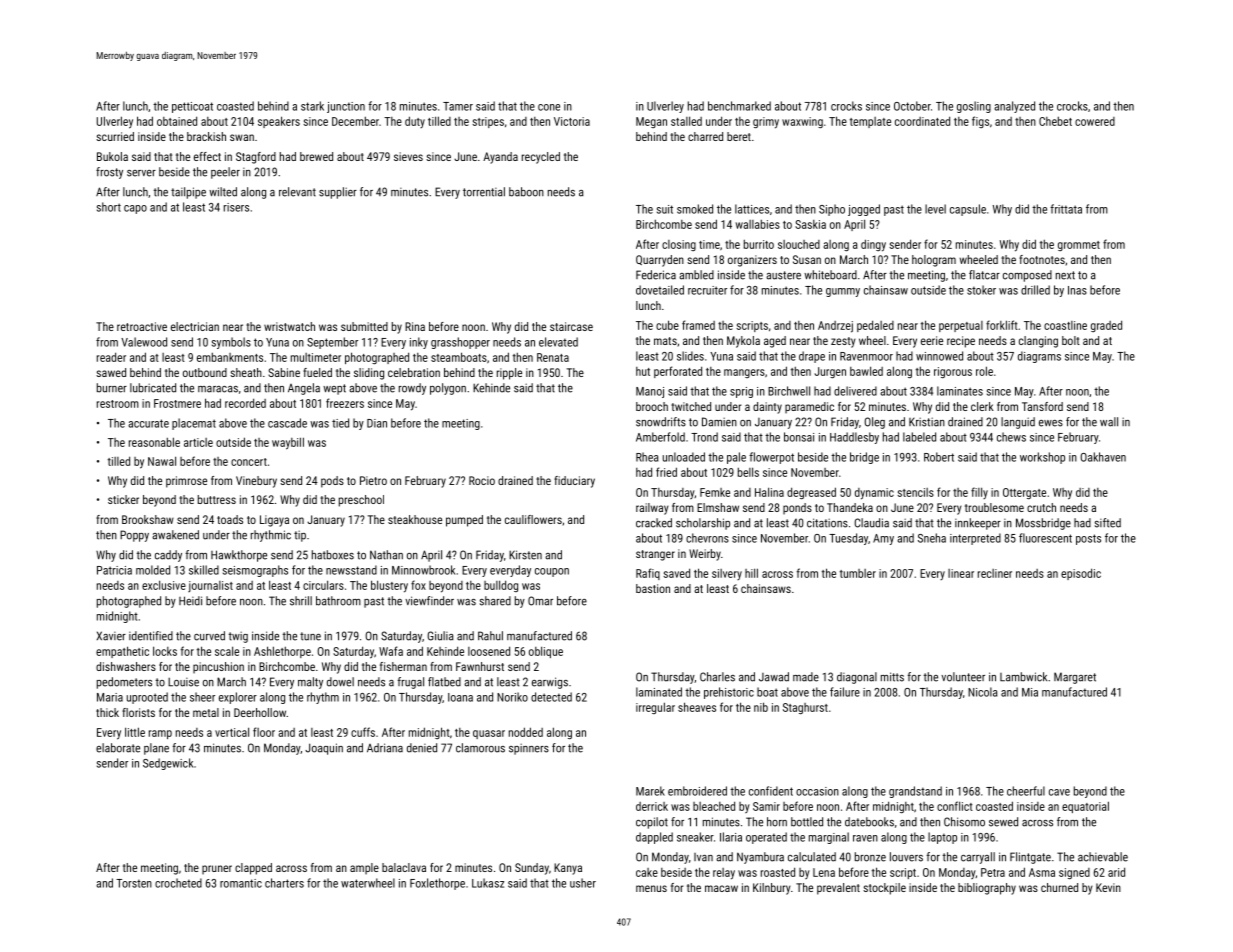 The image size is (1233, 952). I want to click on figs, so click(980, 122).
